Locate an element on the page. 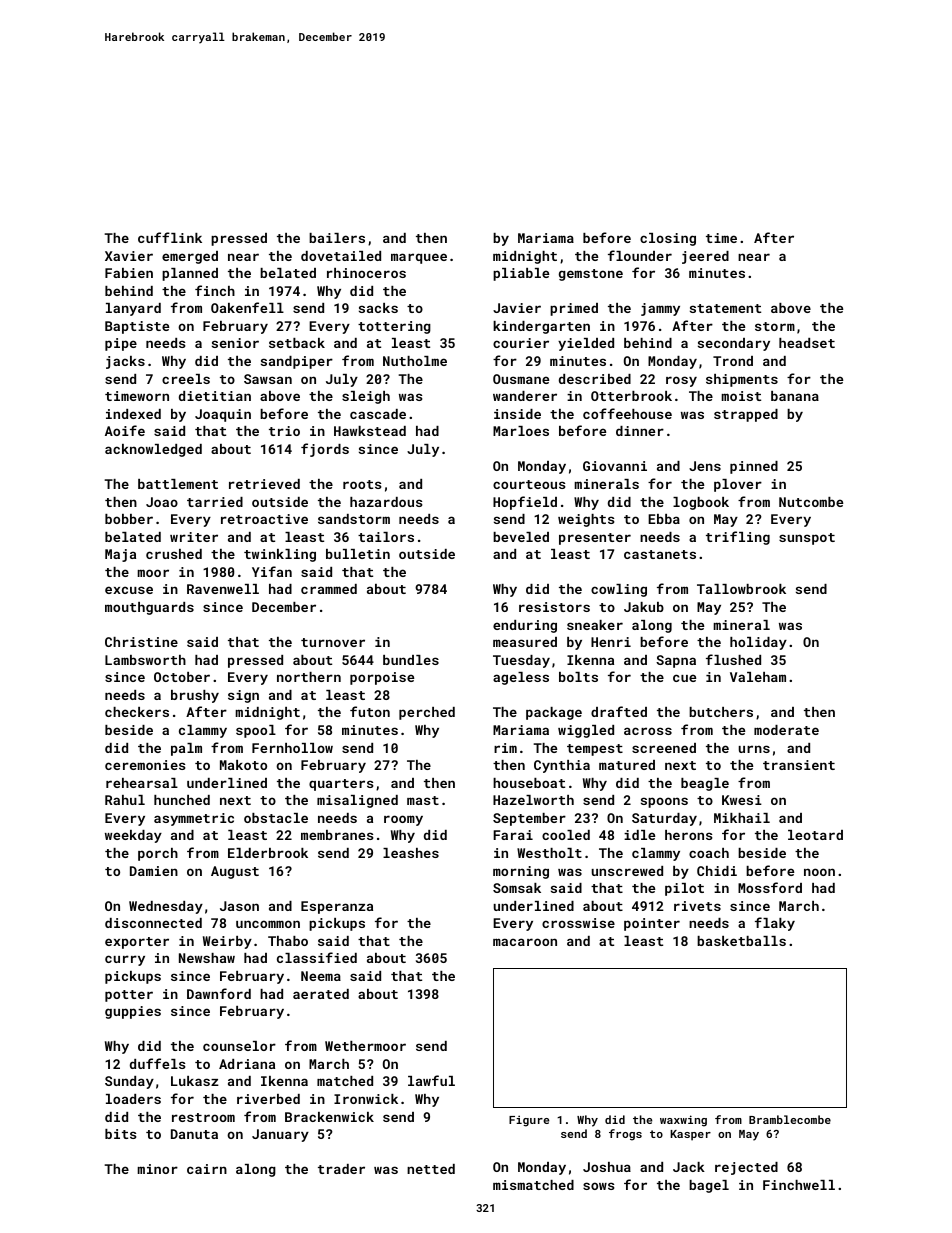  Jens is located at coordinates (705, 466).
